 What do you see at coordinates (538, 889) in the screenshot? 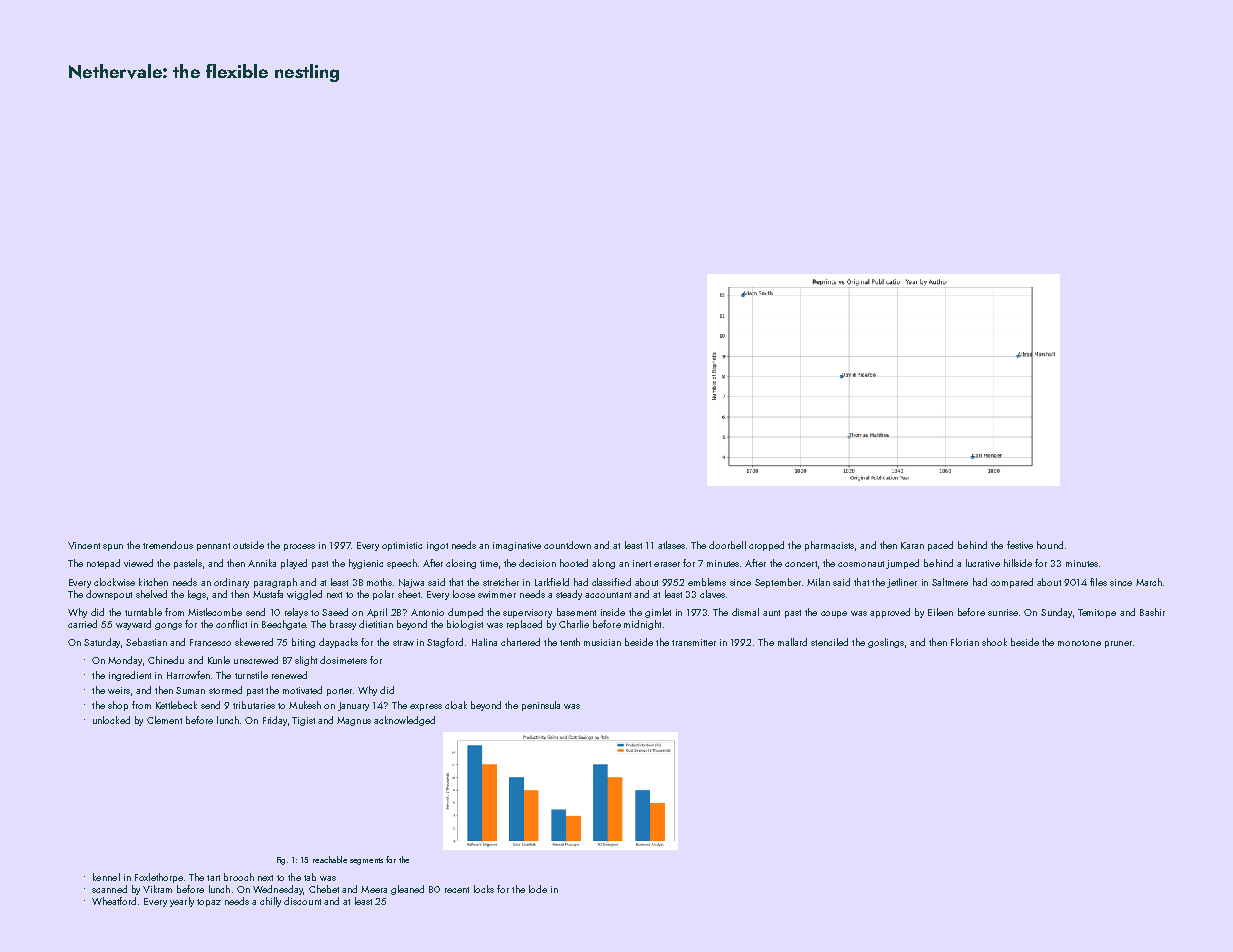
I see `lode` at bounding box center [538, 889].
